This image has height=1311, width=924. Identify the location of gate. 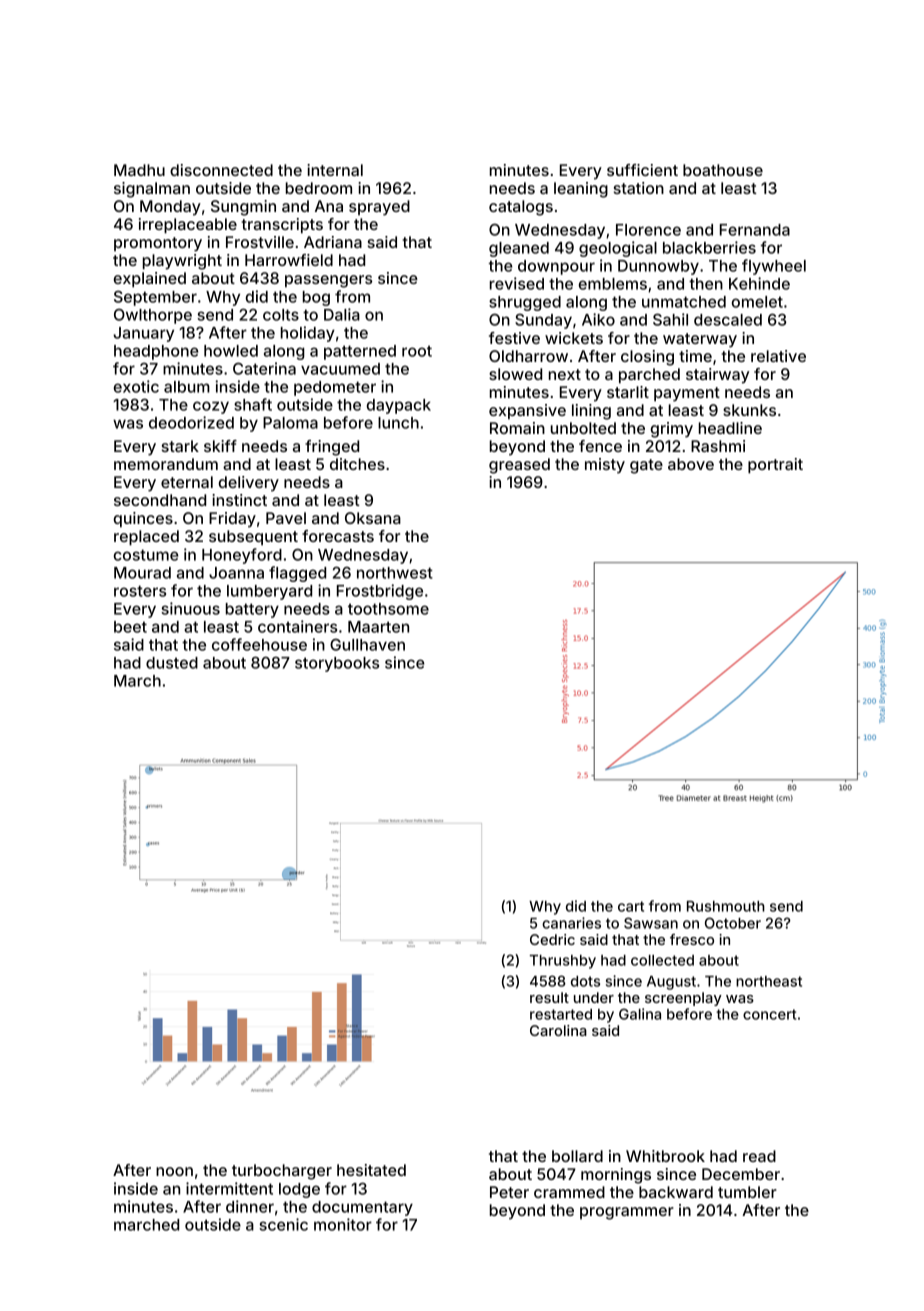
(646, 466).
